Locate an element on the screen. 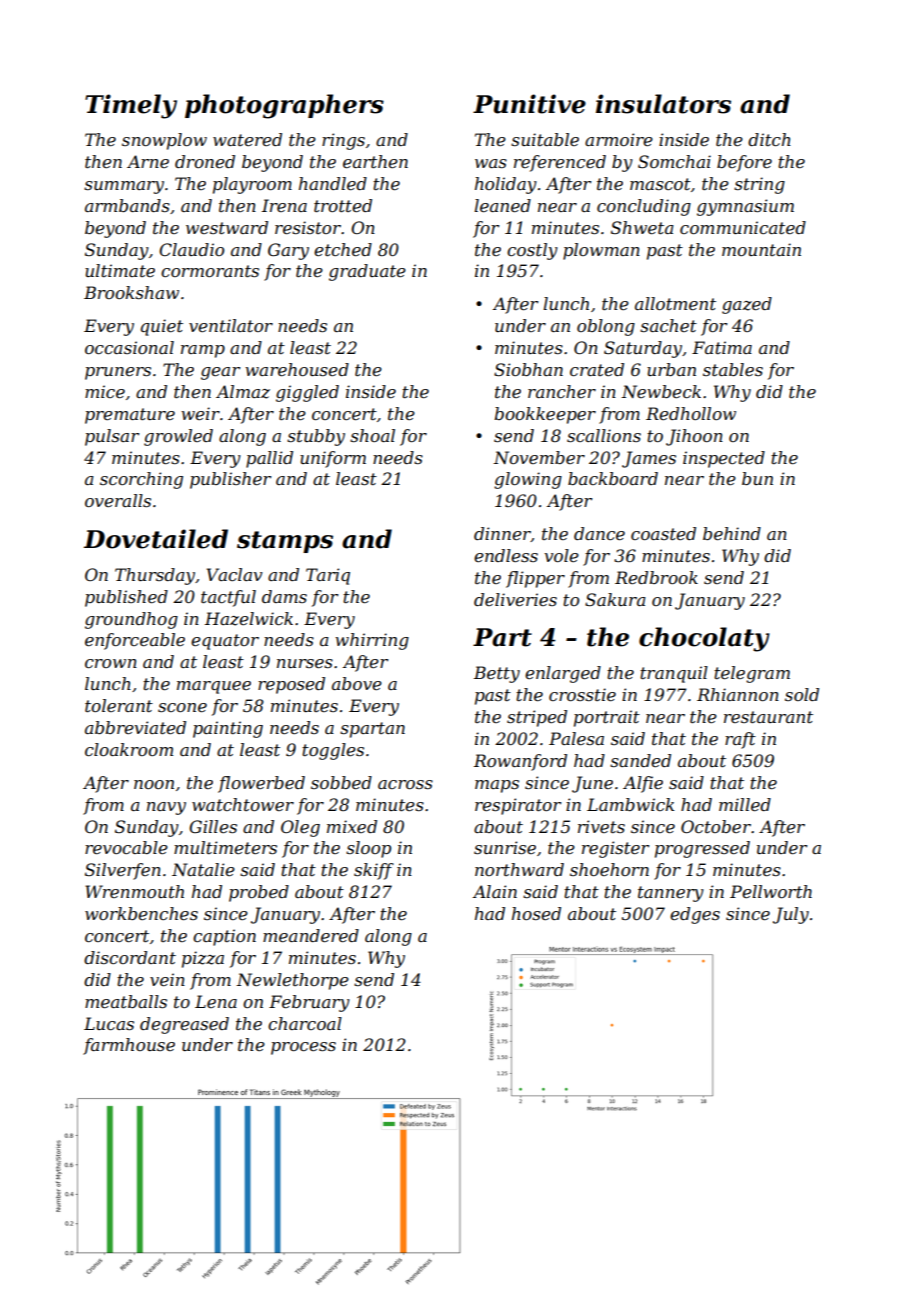  Tariq is located at coordinates (328, 576).
